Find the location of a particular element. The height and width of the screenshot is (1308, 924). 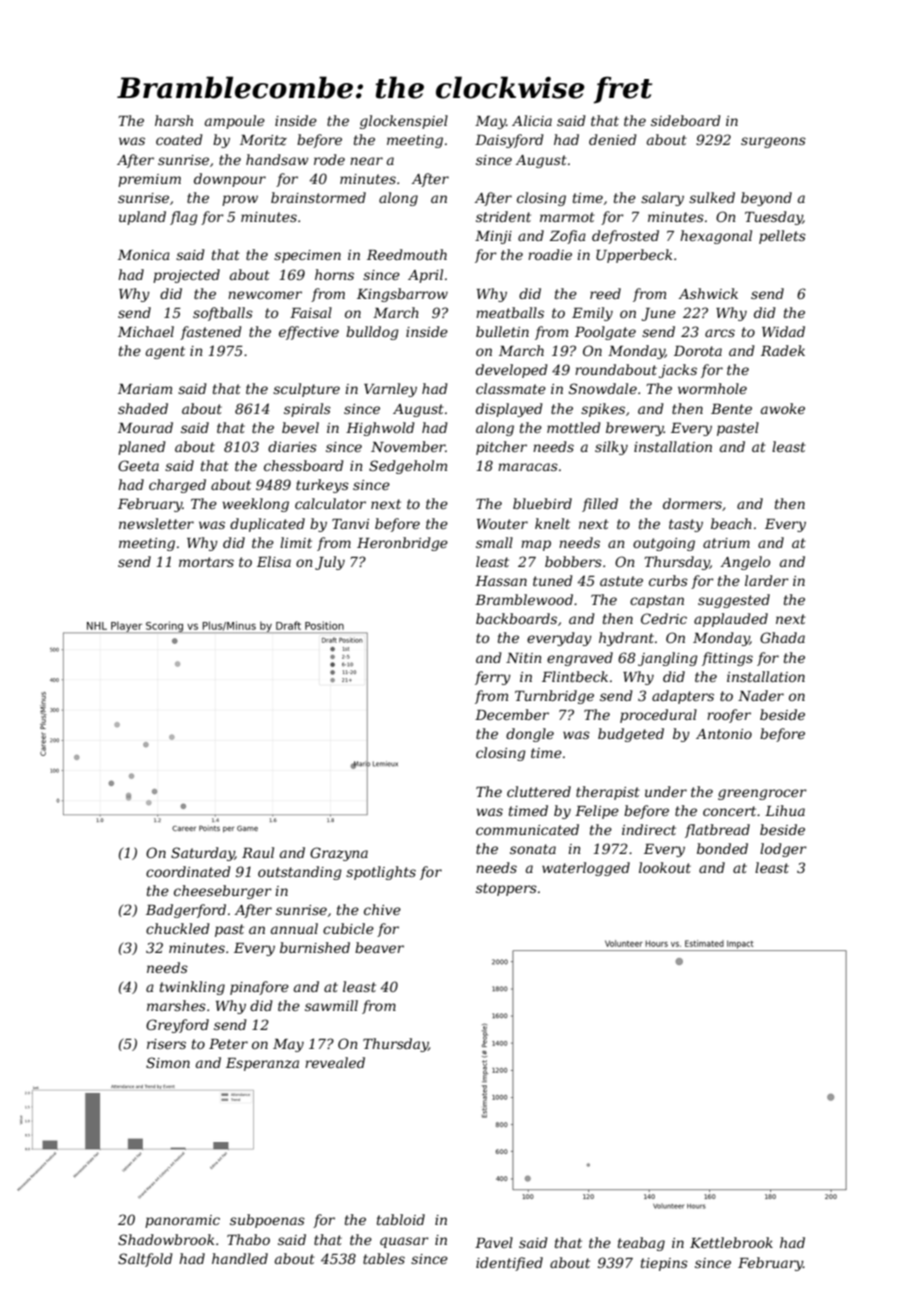

lookout is located at coordinates (665, 867).
